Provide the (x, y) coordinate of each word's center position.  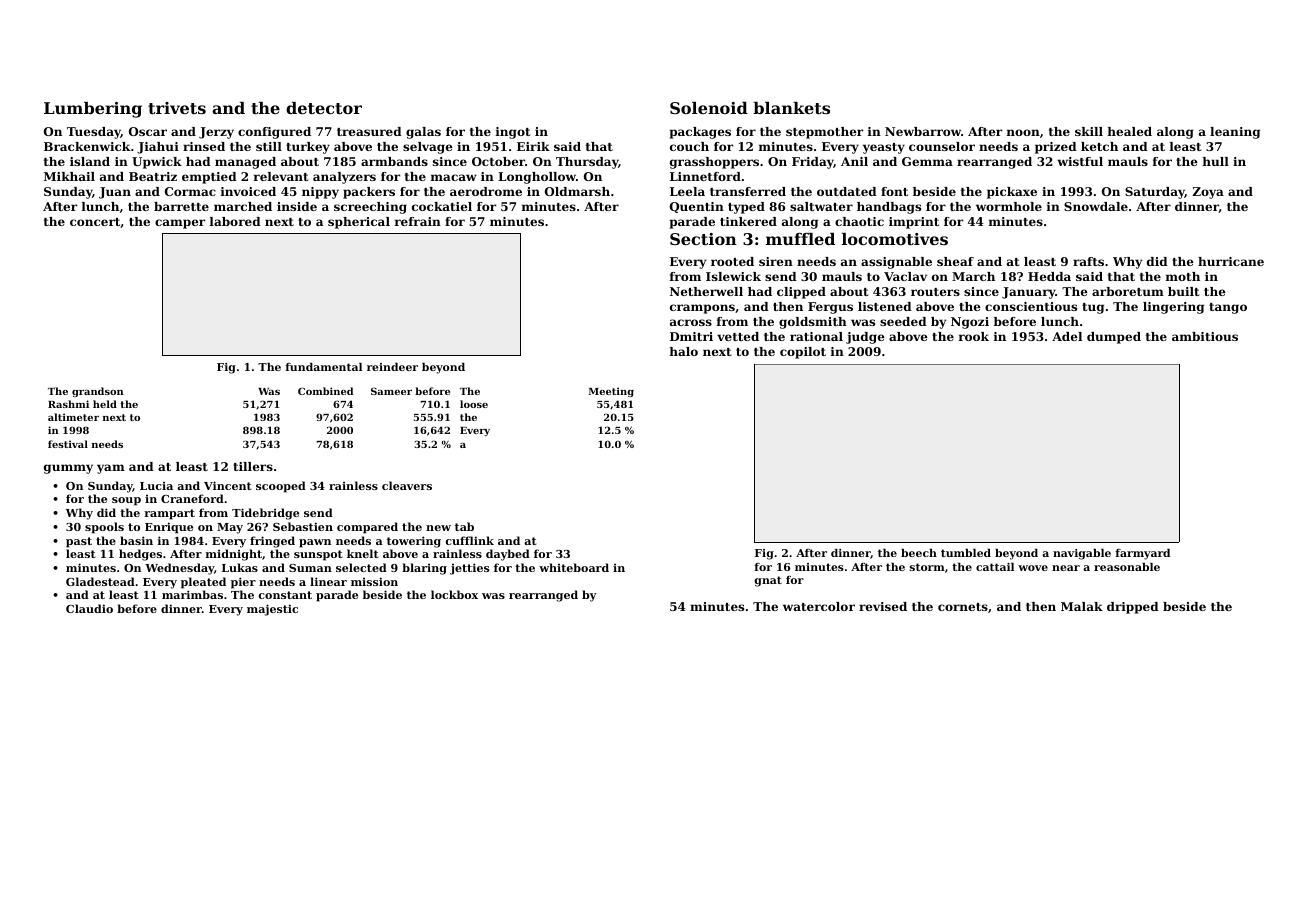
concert (95, 223)
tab (464, 526)
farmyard (1142, 554)
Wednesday (179, 569)
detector (324, 108)
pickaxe (1012, 193)
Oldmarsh (577, 191)
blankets (791, 108)
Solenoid (709, 108)
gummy (68, 469)
